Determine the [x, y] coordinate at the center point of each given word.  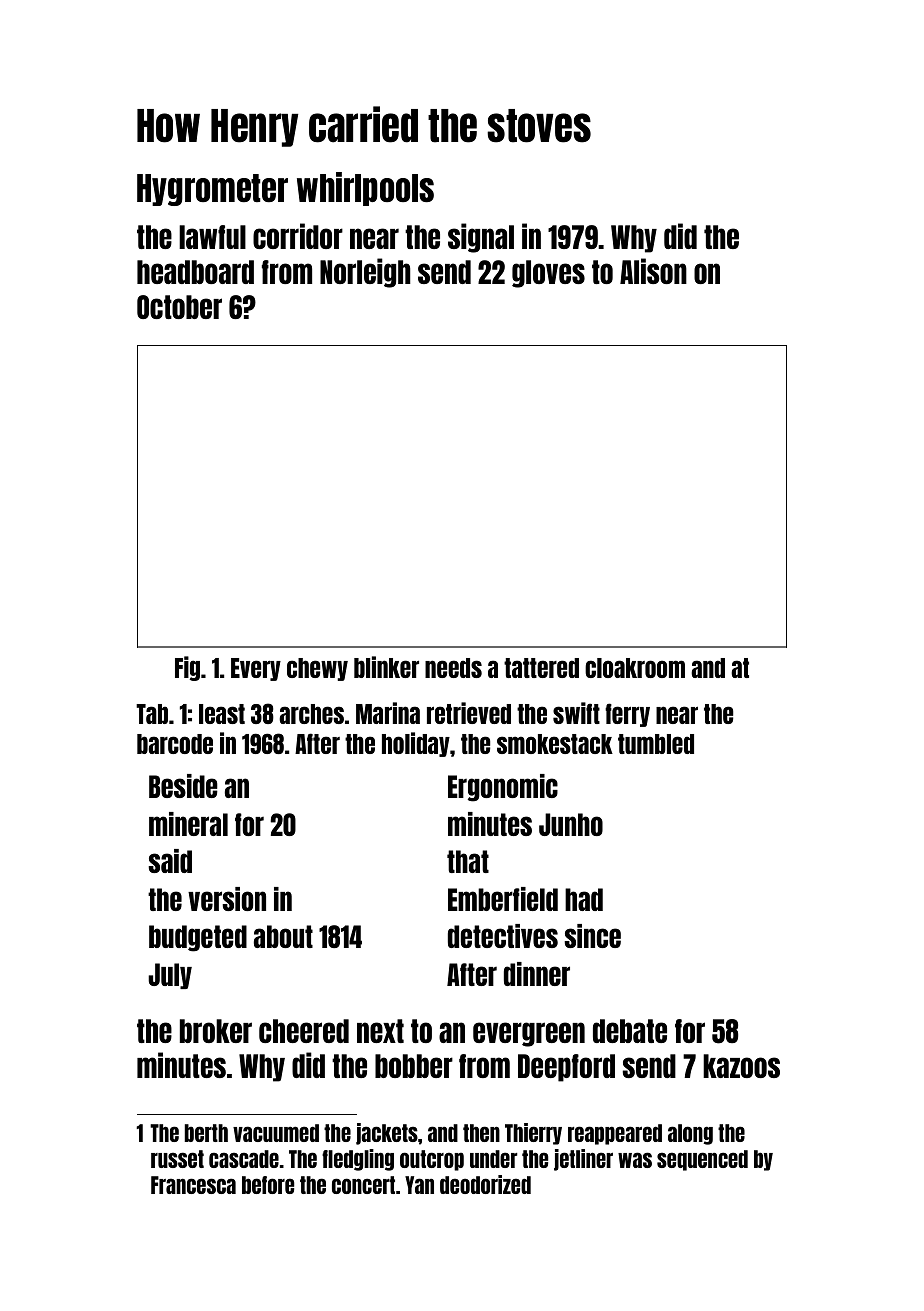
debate [630, 1031]
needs [453, 668]
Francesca [193, 1185]
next [380, 1031]
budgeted [198, 938]
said [170, 861]
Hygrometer [212, 190]
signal [481, 238]
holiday [416, 744]
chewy [317, 669]
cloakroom [635, 668]
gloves [548, 274]
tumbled [656, 744]
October [179, 307]
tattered [541, 668]
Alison [653, 271]
